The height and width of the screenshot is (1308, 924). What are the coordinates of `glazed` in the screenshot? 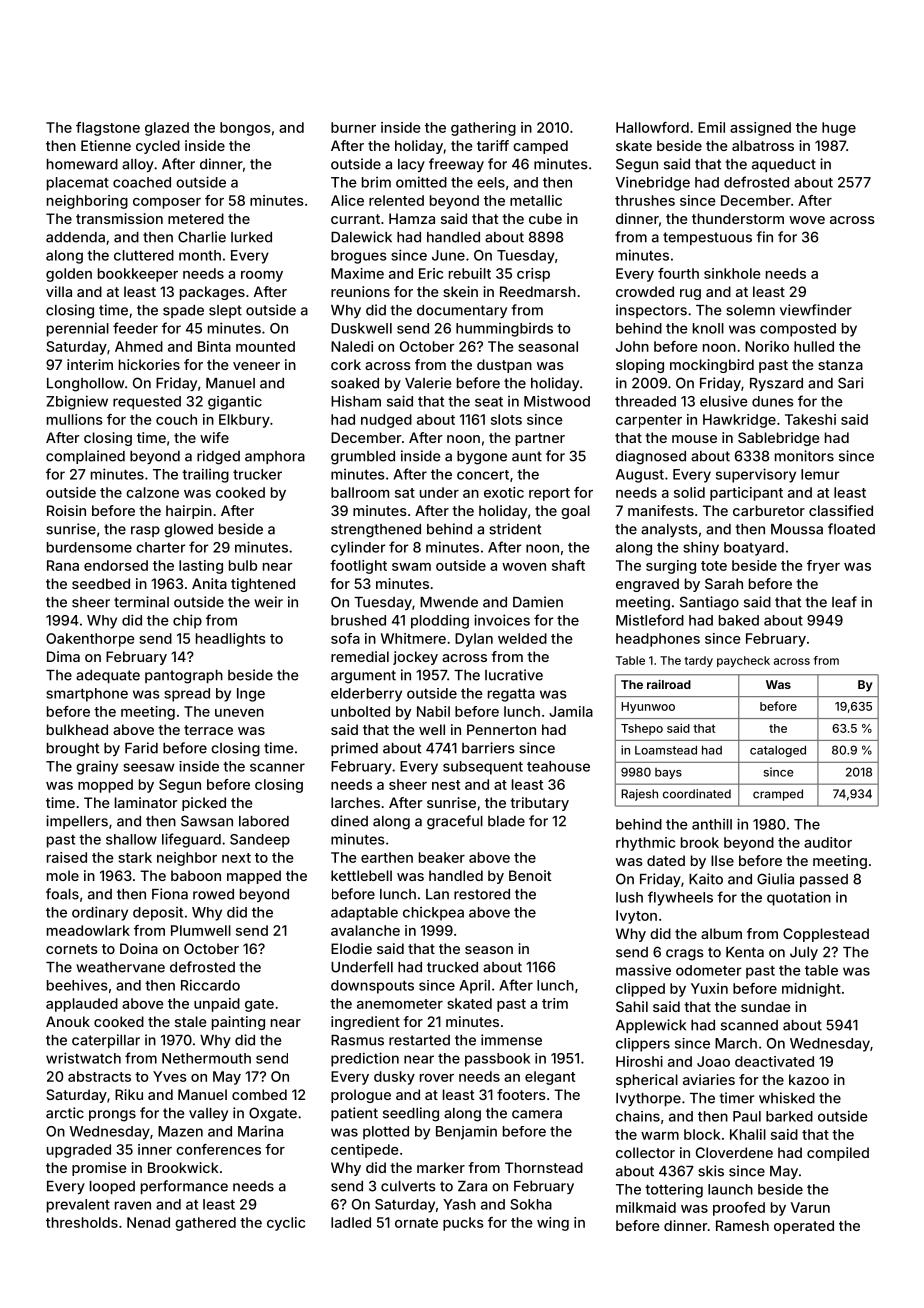 It's located at (167, 129).
